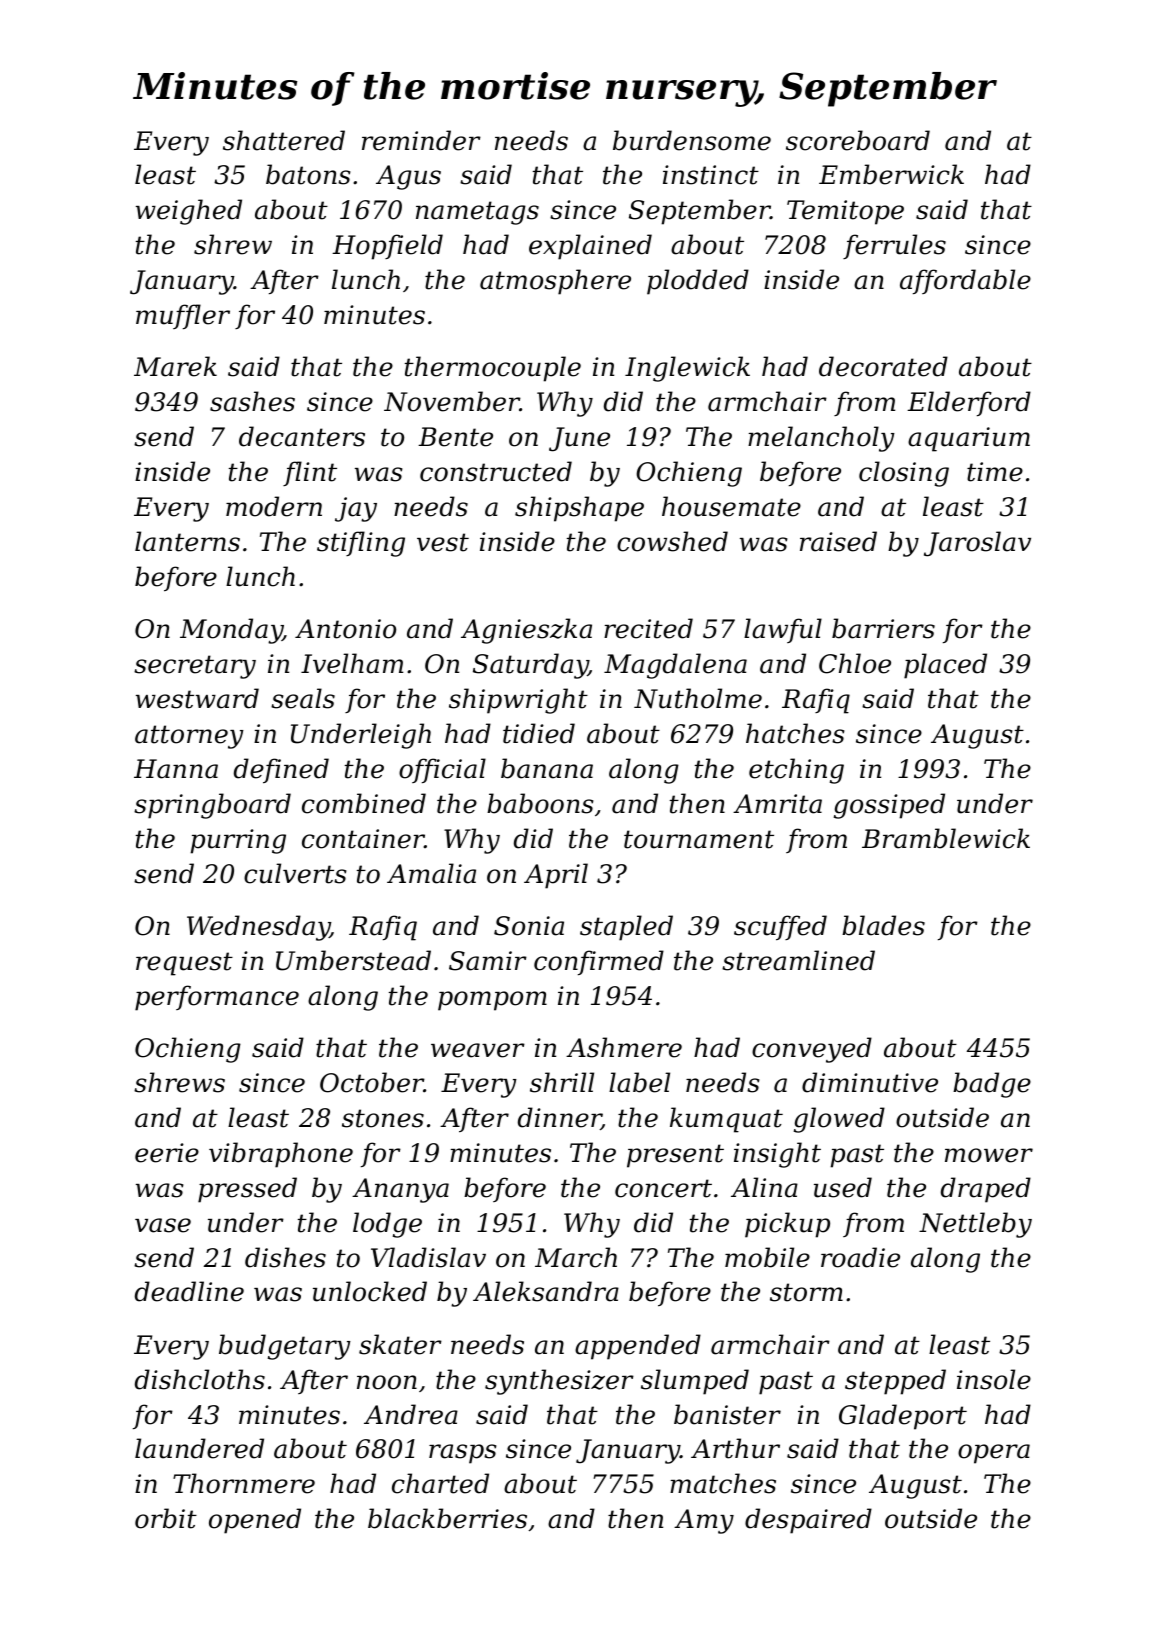  Describe the element at coordinates (995, 472) in the document. I see `time` at that location.
